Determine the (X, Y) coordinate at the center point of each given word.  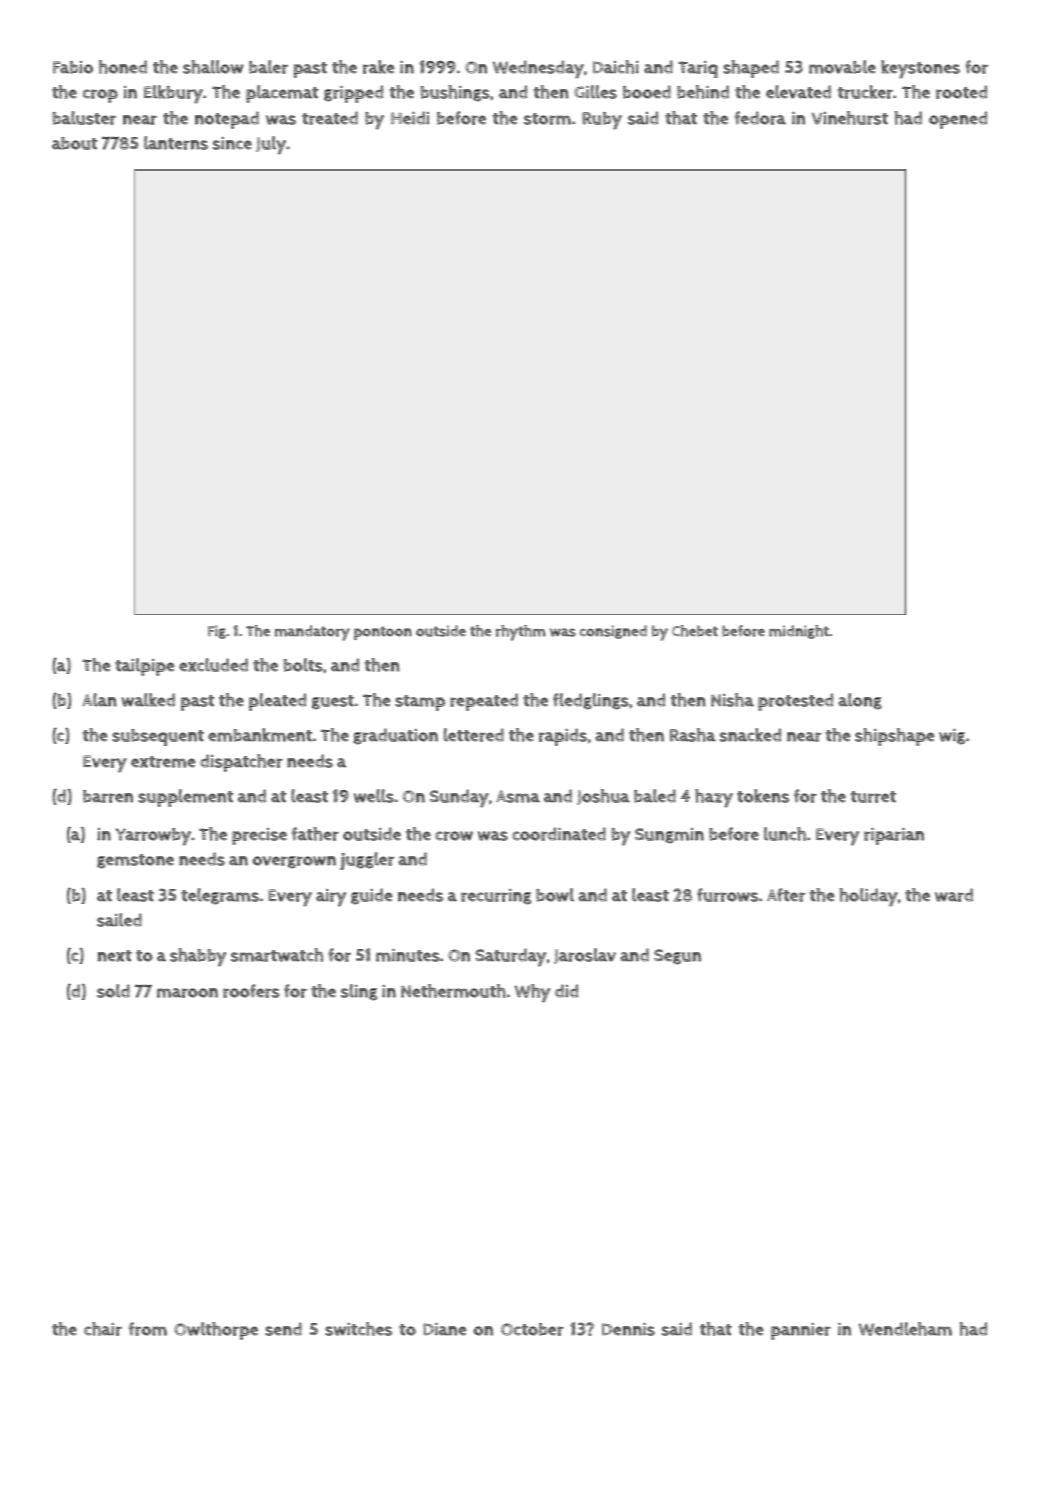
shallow (213, 67)
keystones (920, 69)
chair (103, 1329)
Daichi (616, 67)
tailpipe (144, 667)
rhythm (520, 633)
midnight (799, 632)
